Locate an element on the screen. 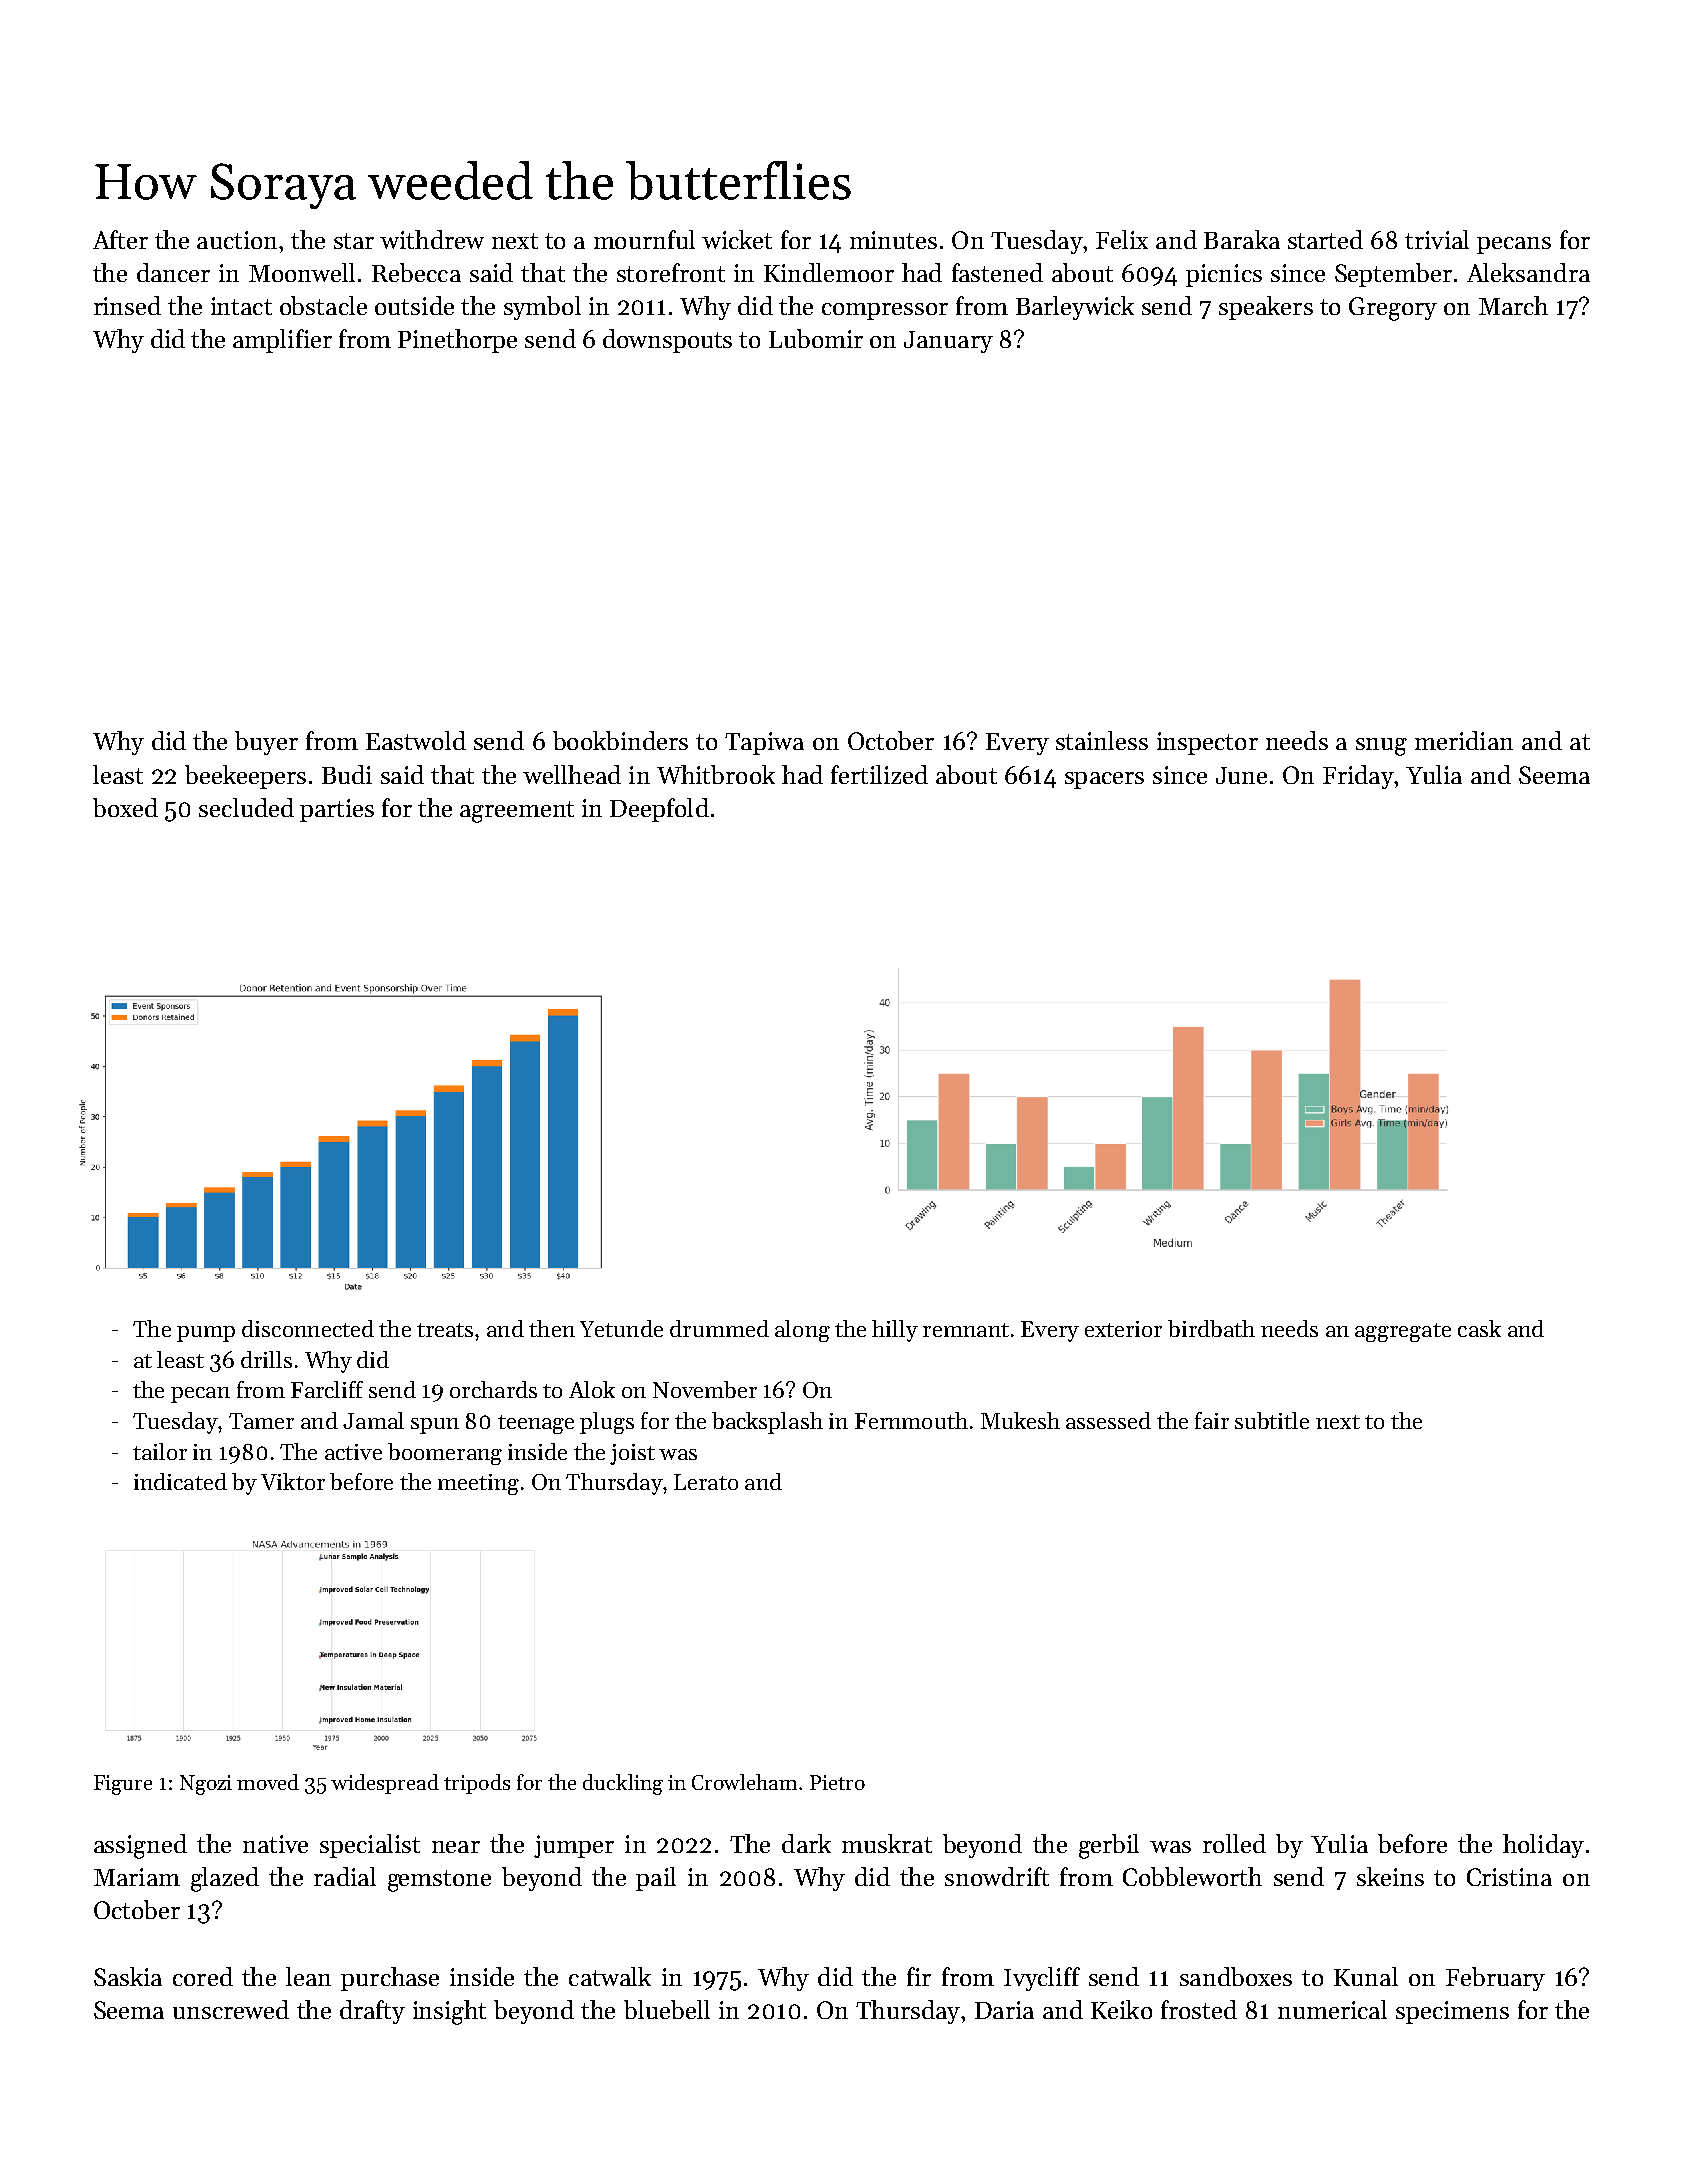 The width and height of the screenshot is (1683, 2178). fertilized is located at coordinates (879, 774).
